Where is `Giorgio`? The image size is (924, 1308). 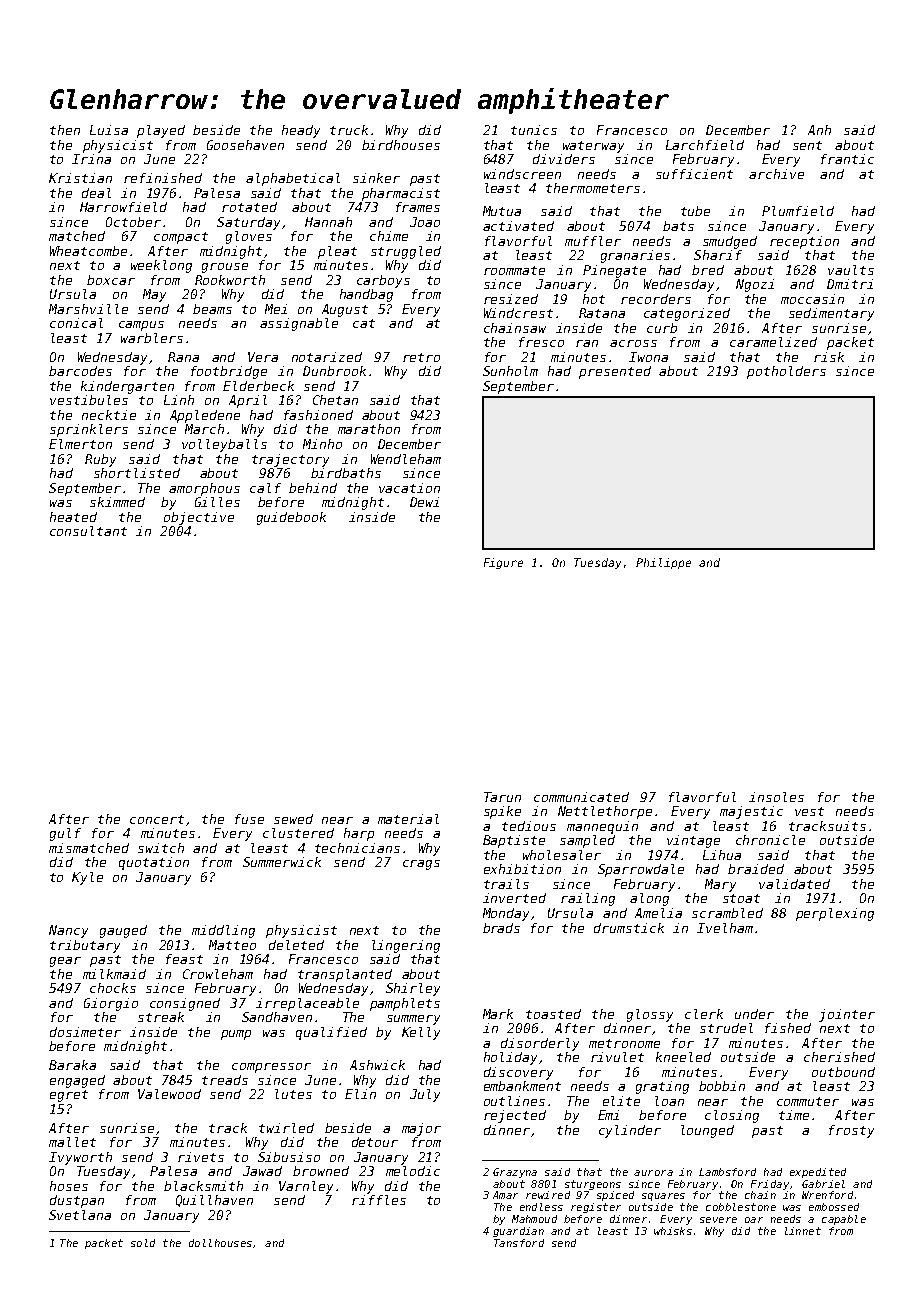
Giorgio is located at coordinates (111, 1004).
